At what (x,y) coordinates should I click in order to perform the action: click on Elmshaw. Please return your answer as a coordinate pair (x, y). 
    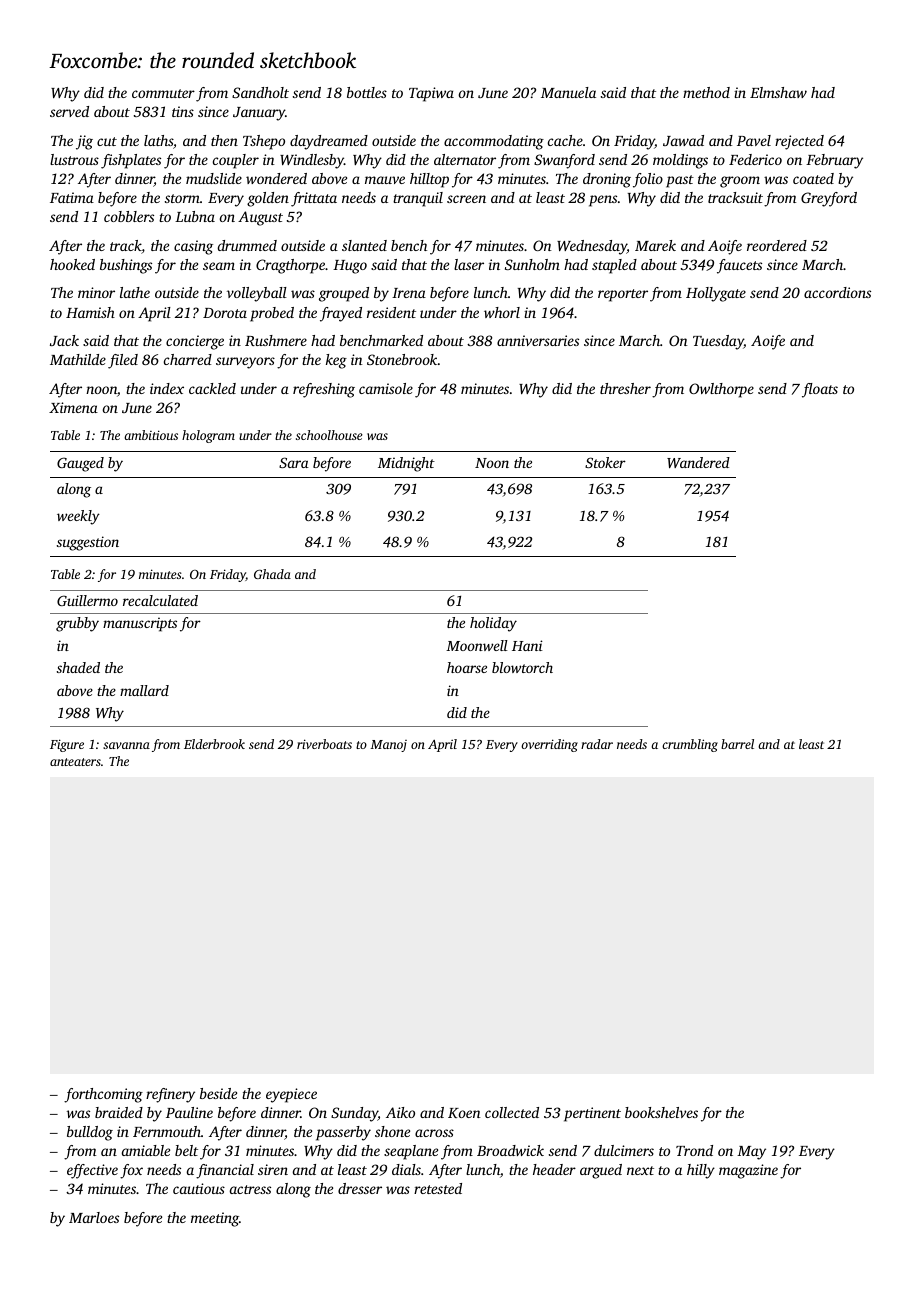
    Looking at the image, I should click on (778, 92).
